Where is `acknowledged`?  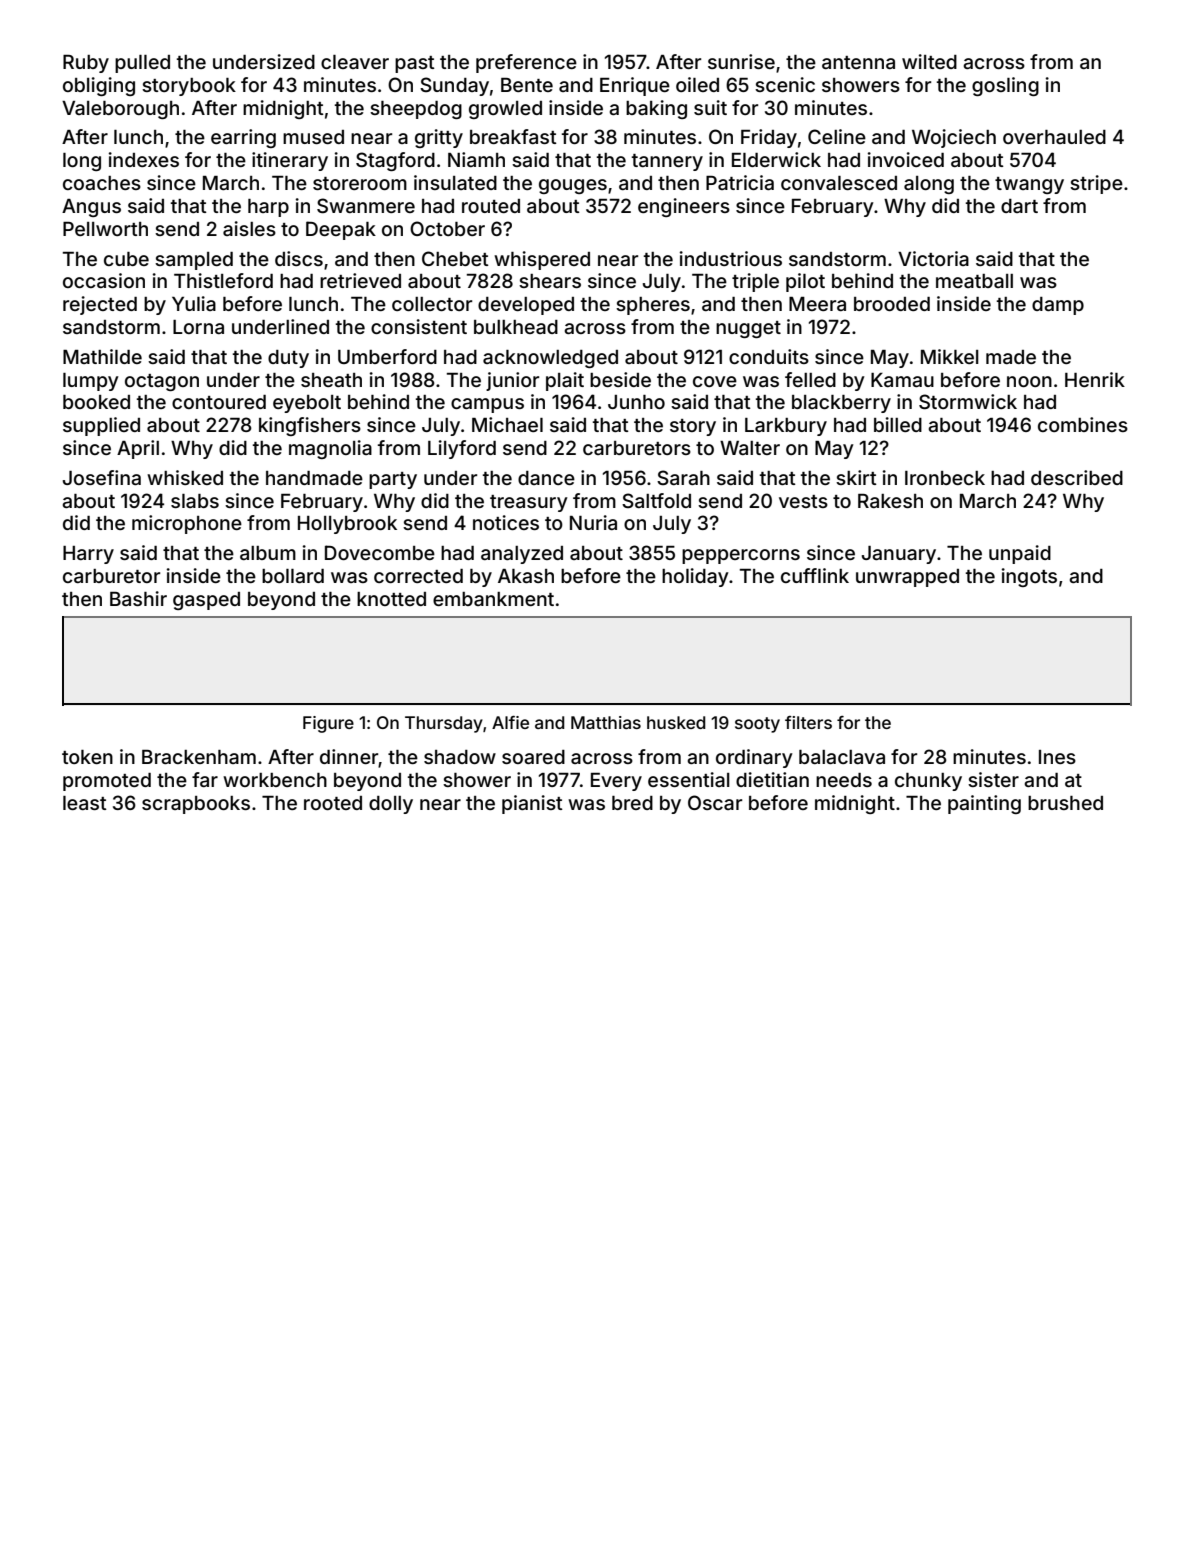
acknowledged is located at coordinates (550, 359).
